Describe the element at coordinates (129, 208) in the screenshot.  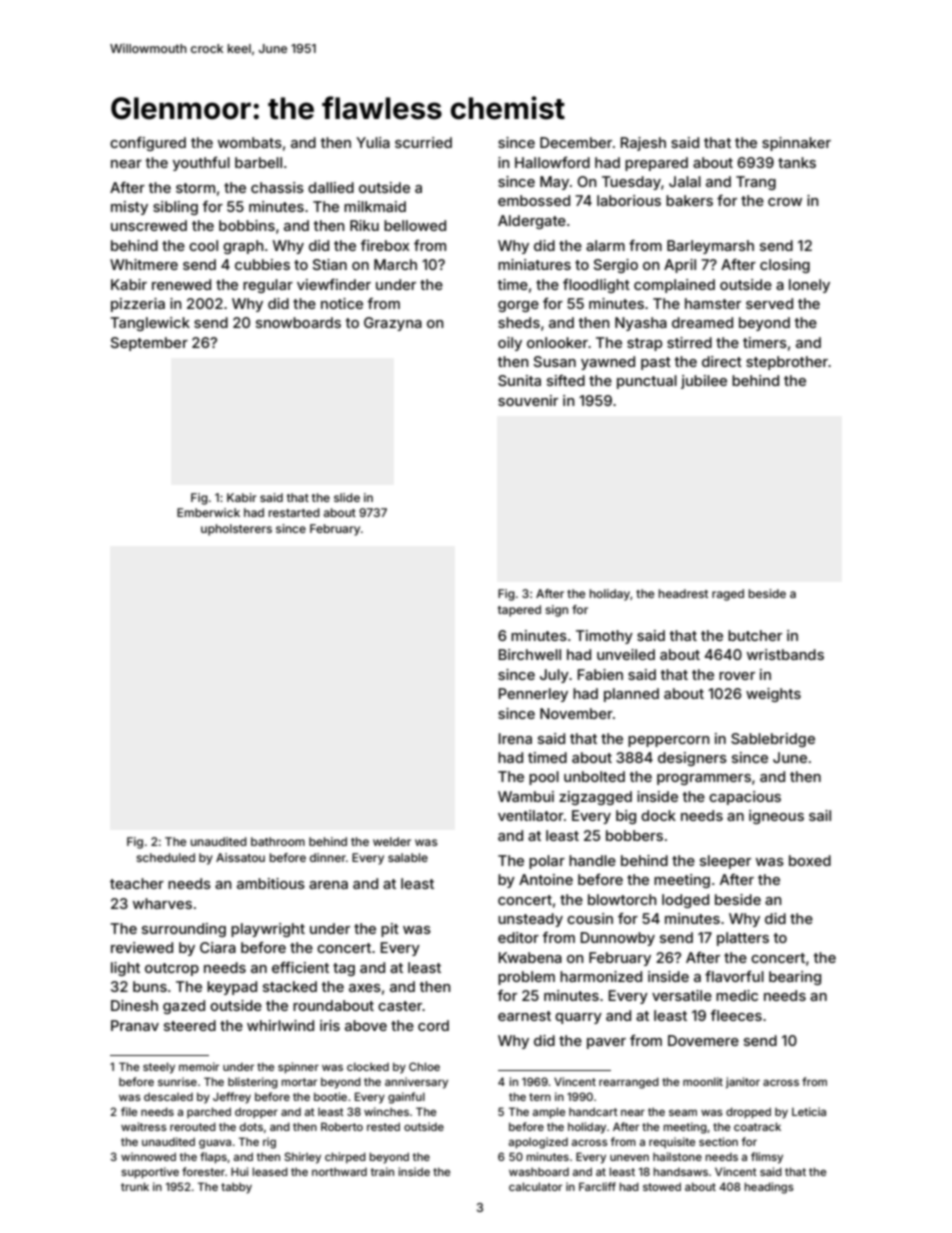
I see `misty` at that location.
